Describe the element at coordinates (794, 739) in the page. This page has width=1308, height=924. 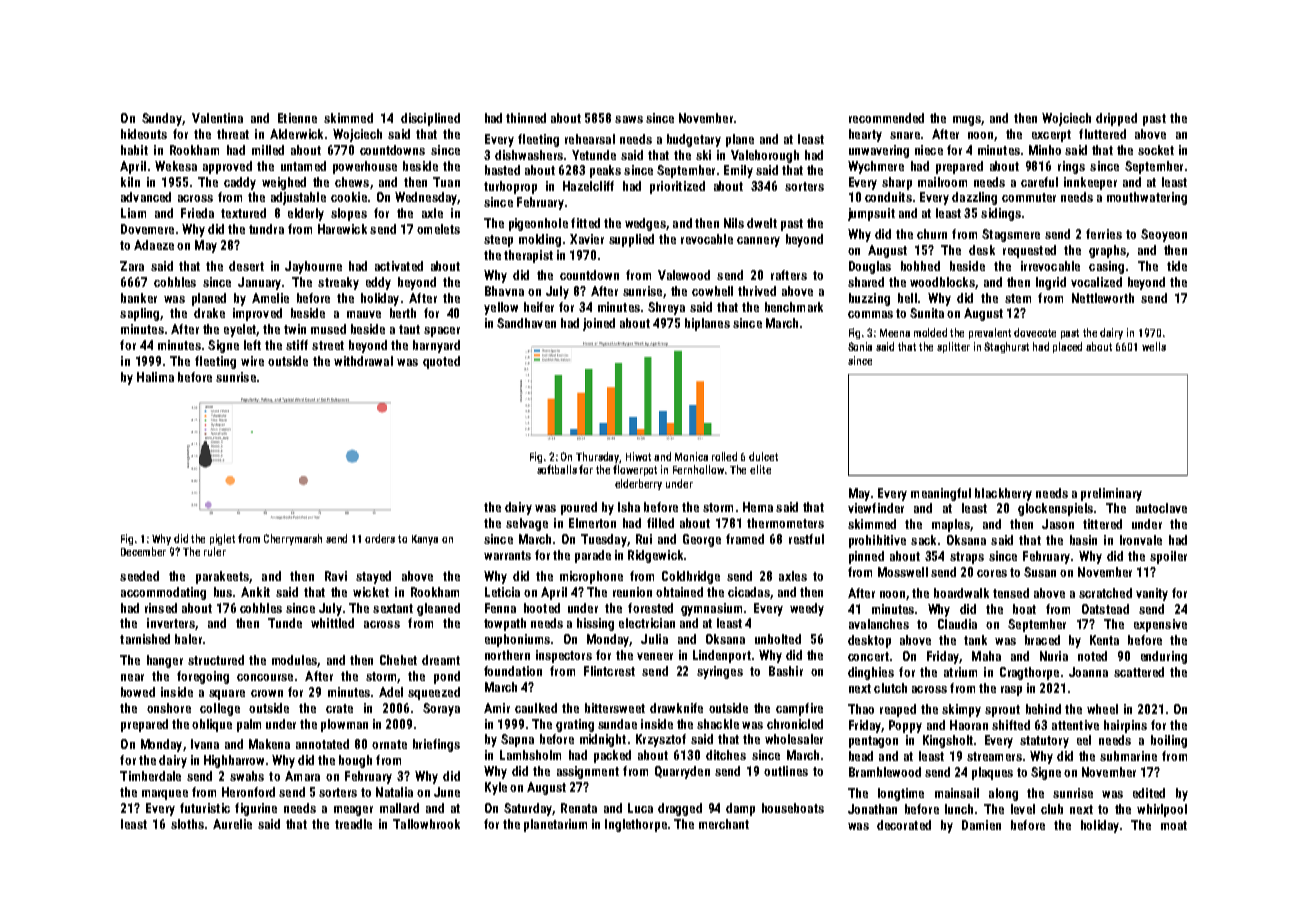
I see `wholesaler` at that location.
